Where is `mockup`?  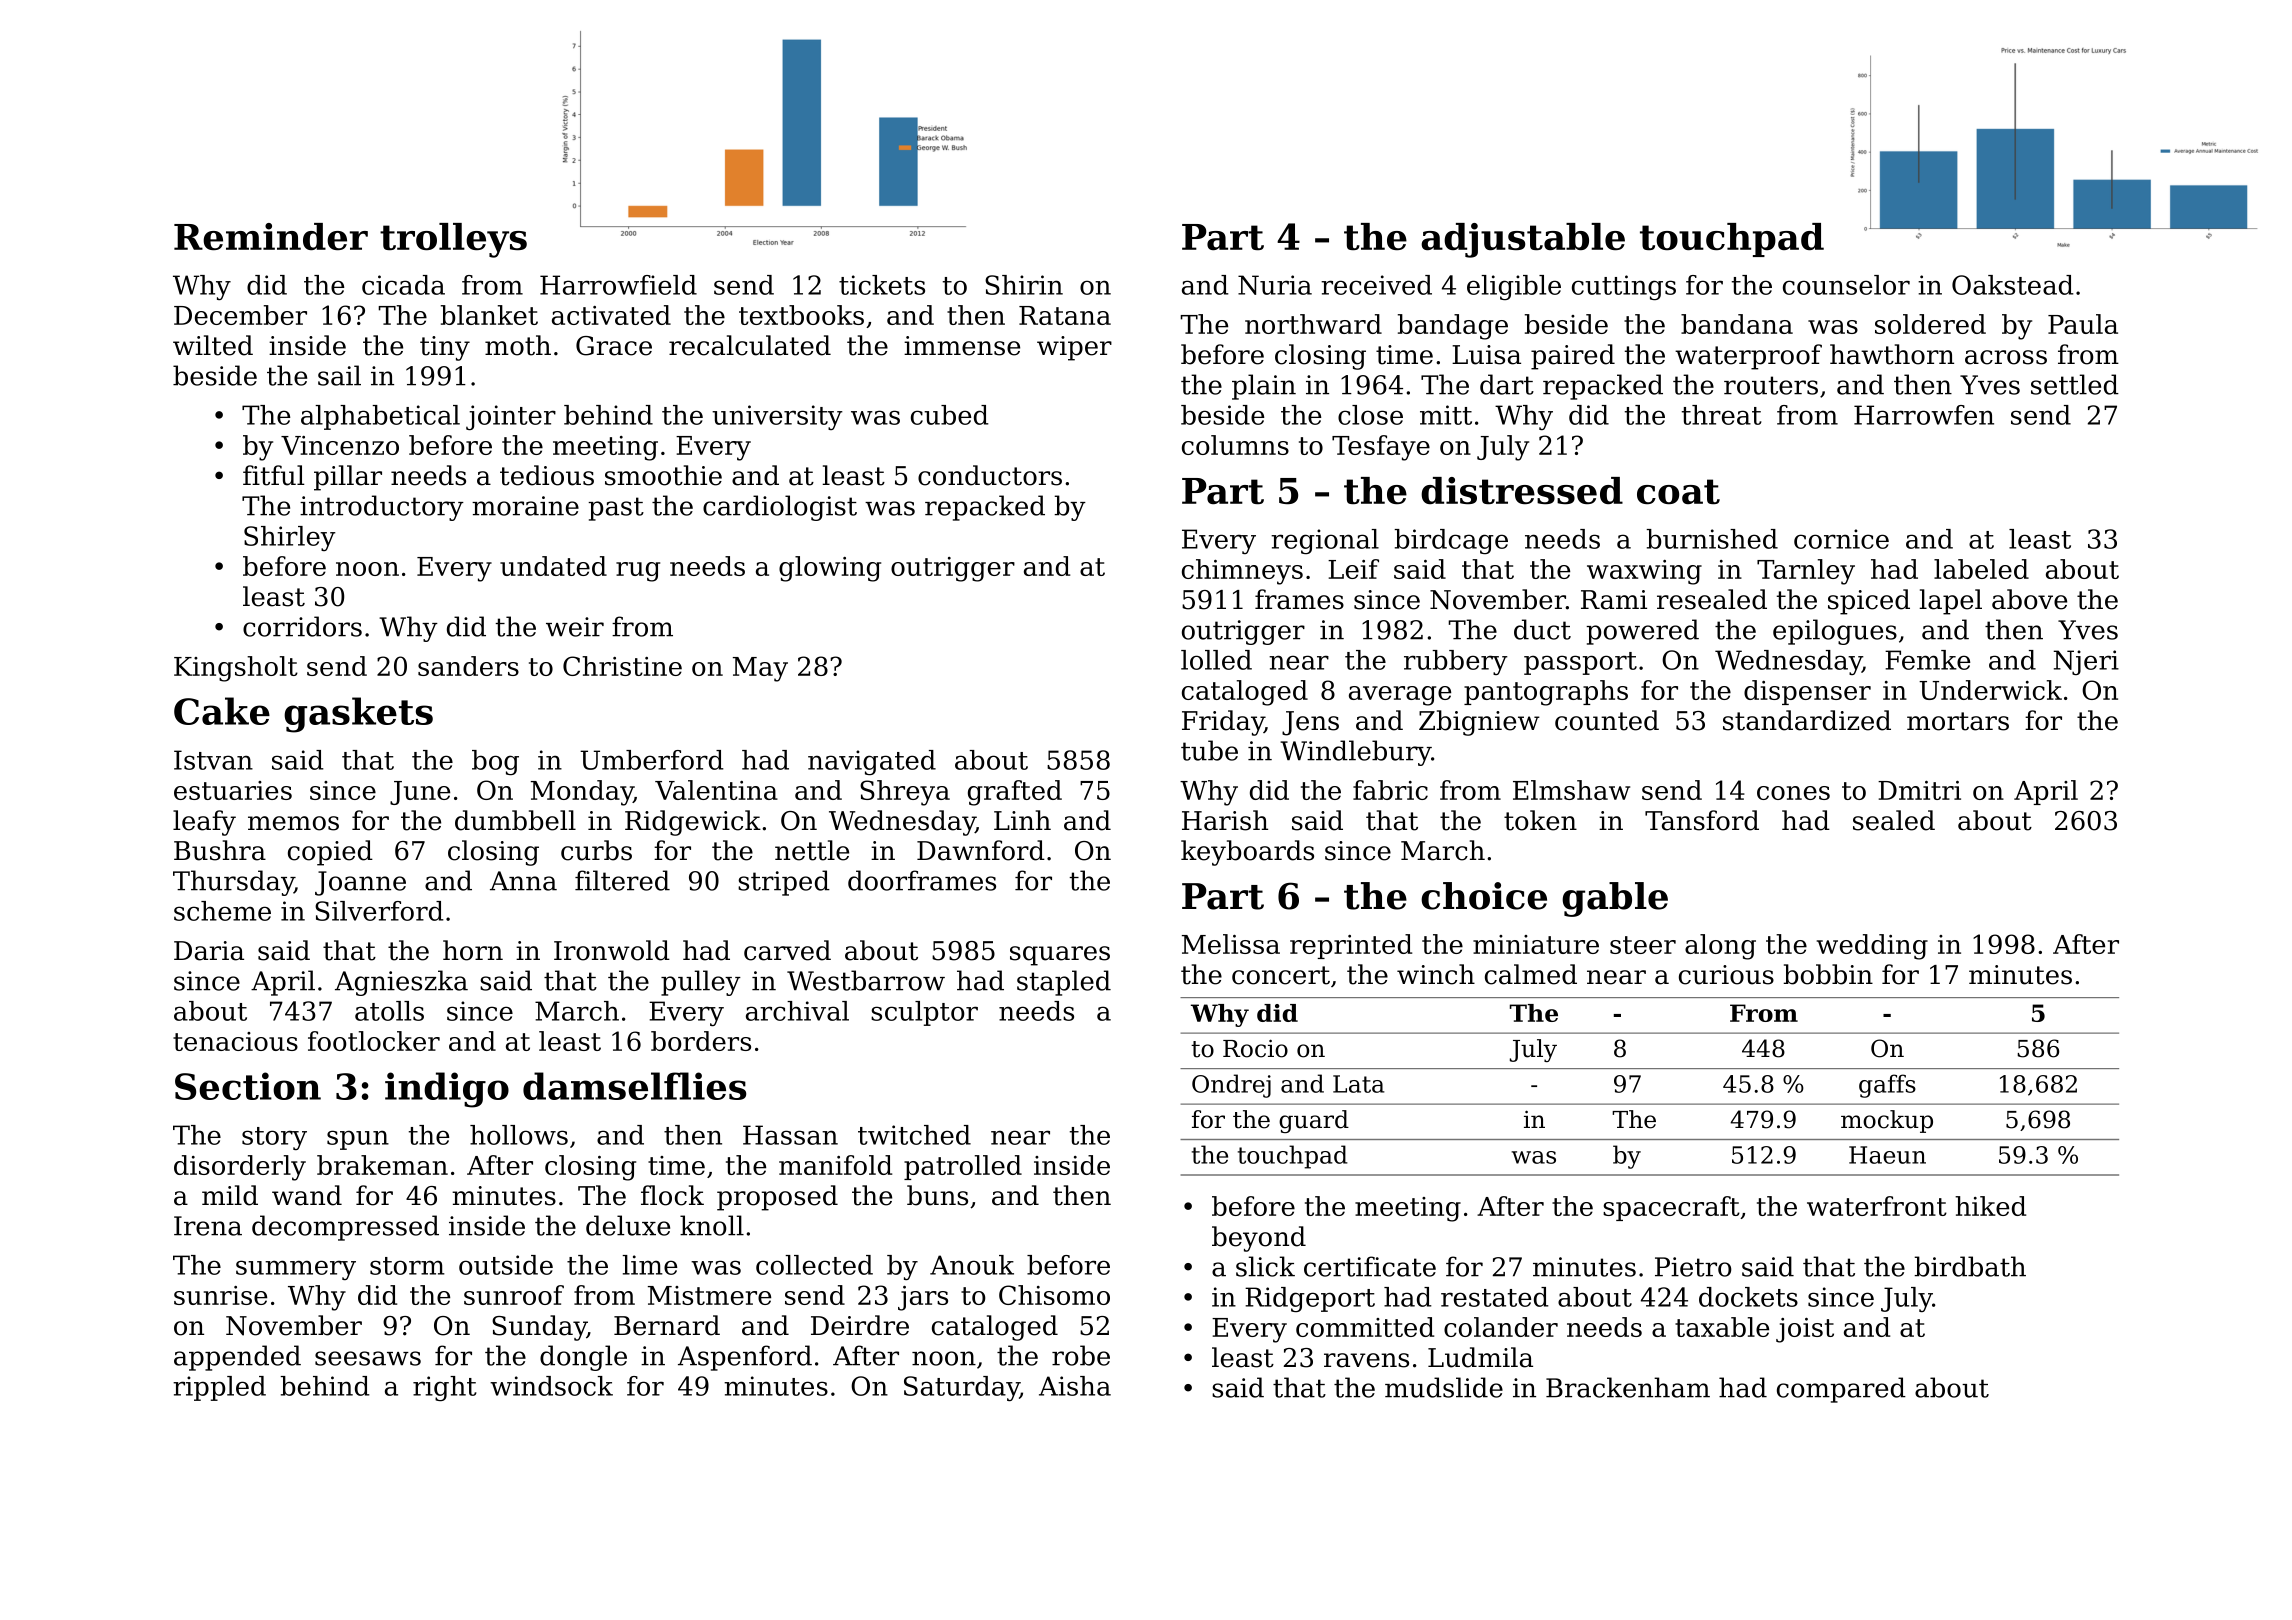
mockup is located at coordinates (1887, 1121).
